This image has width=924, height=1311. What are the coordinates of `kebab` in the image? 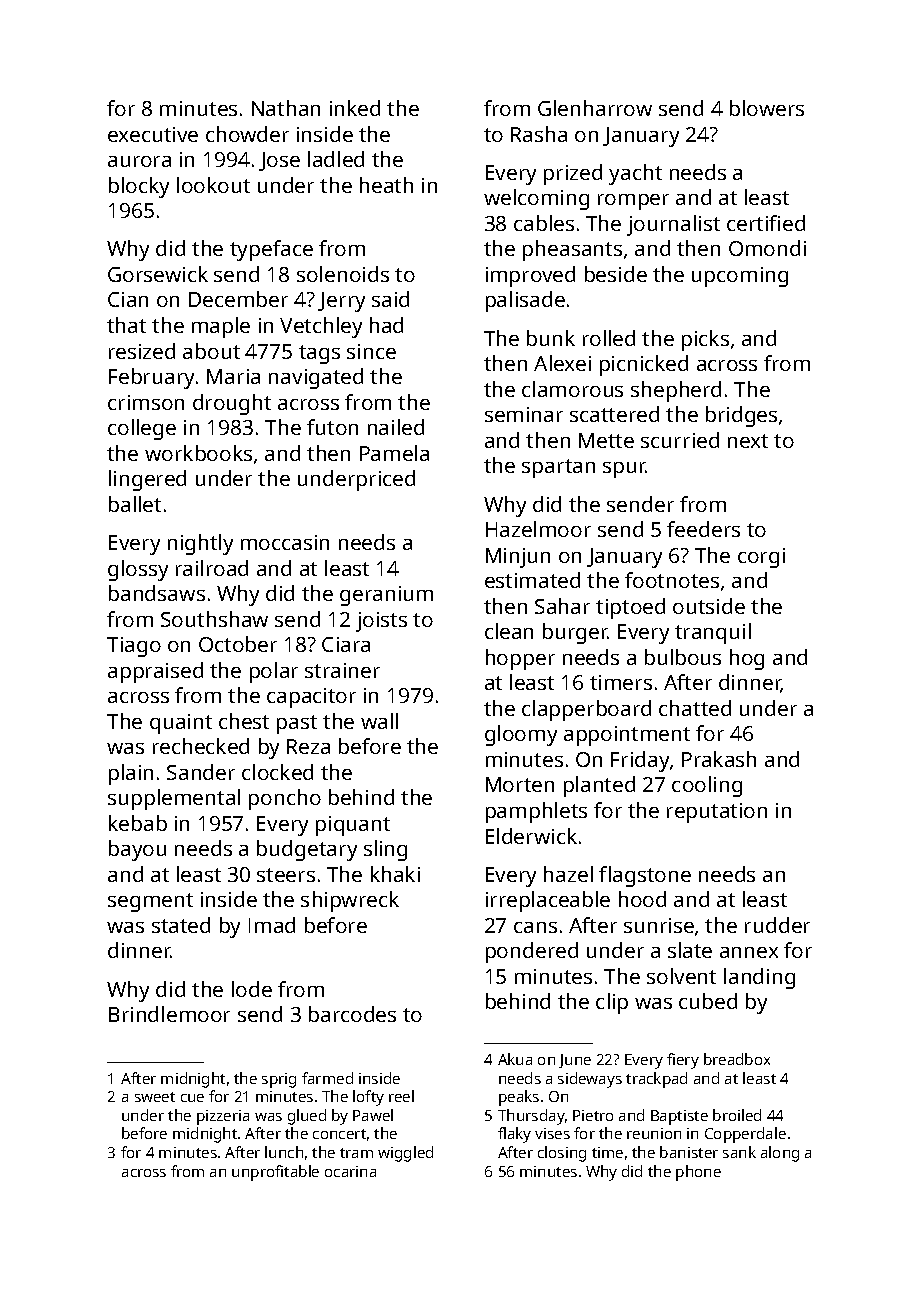 It's located at (138, 823).
